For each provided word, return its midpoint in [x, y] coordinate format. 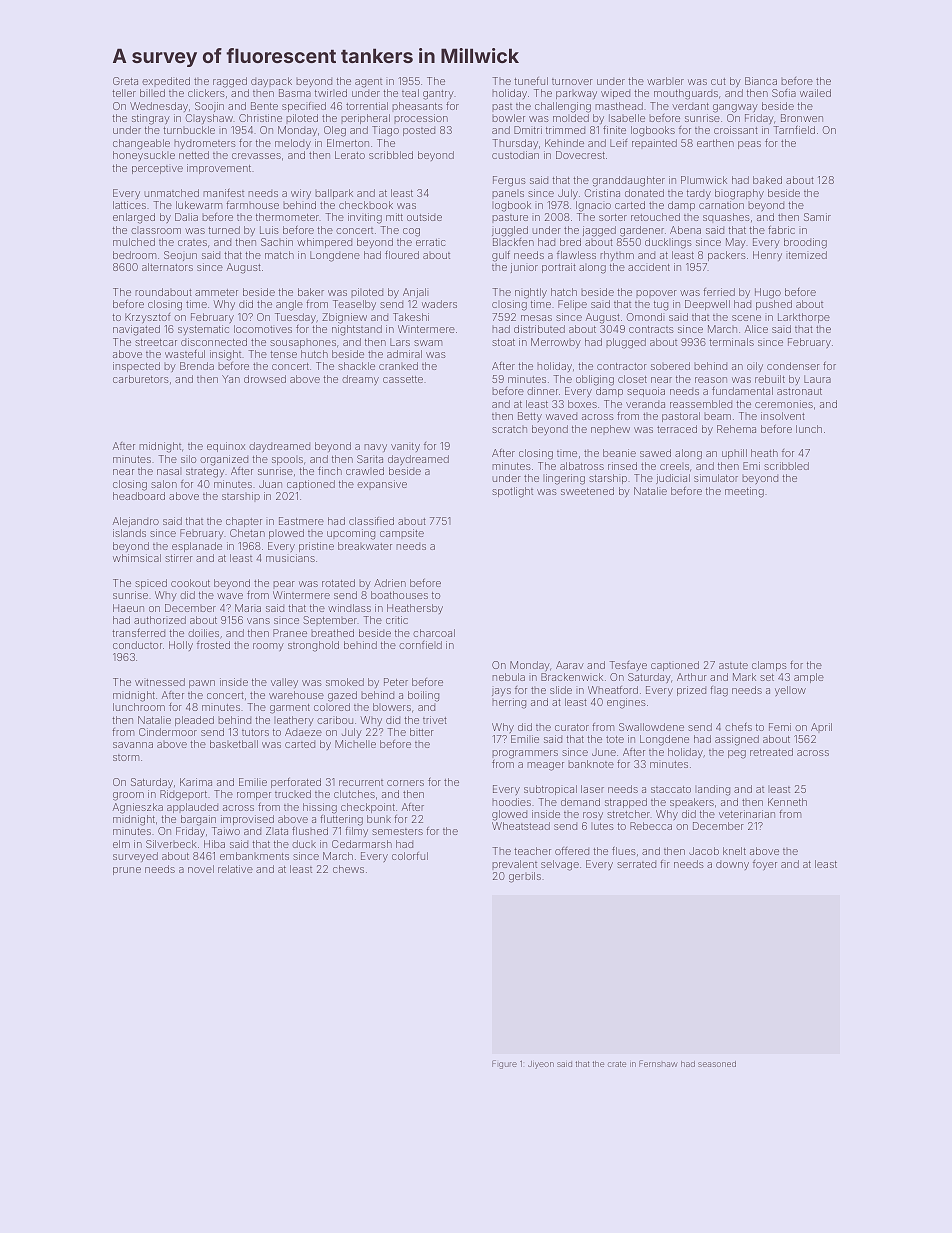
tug [661, 306]
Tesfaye [628, 666]
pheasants [417, 107]
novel [201, 869]
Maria [248, 608]
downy [732, 865]
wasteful [185, 353]
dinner [542, 391]
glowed [509, 815]
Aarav [570, 665]
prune [127, 871]
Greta [125, 81]
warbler [665, 81]
